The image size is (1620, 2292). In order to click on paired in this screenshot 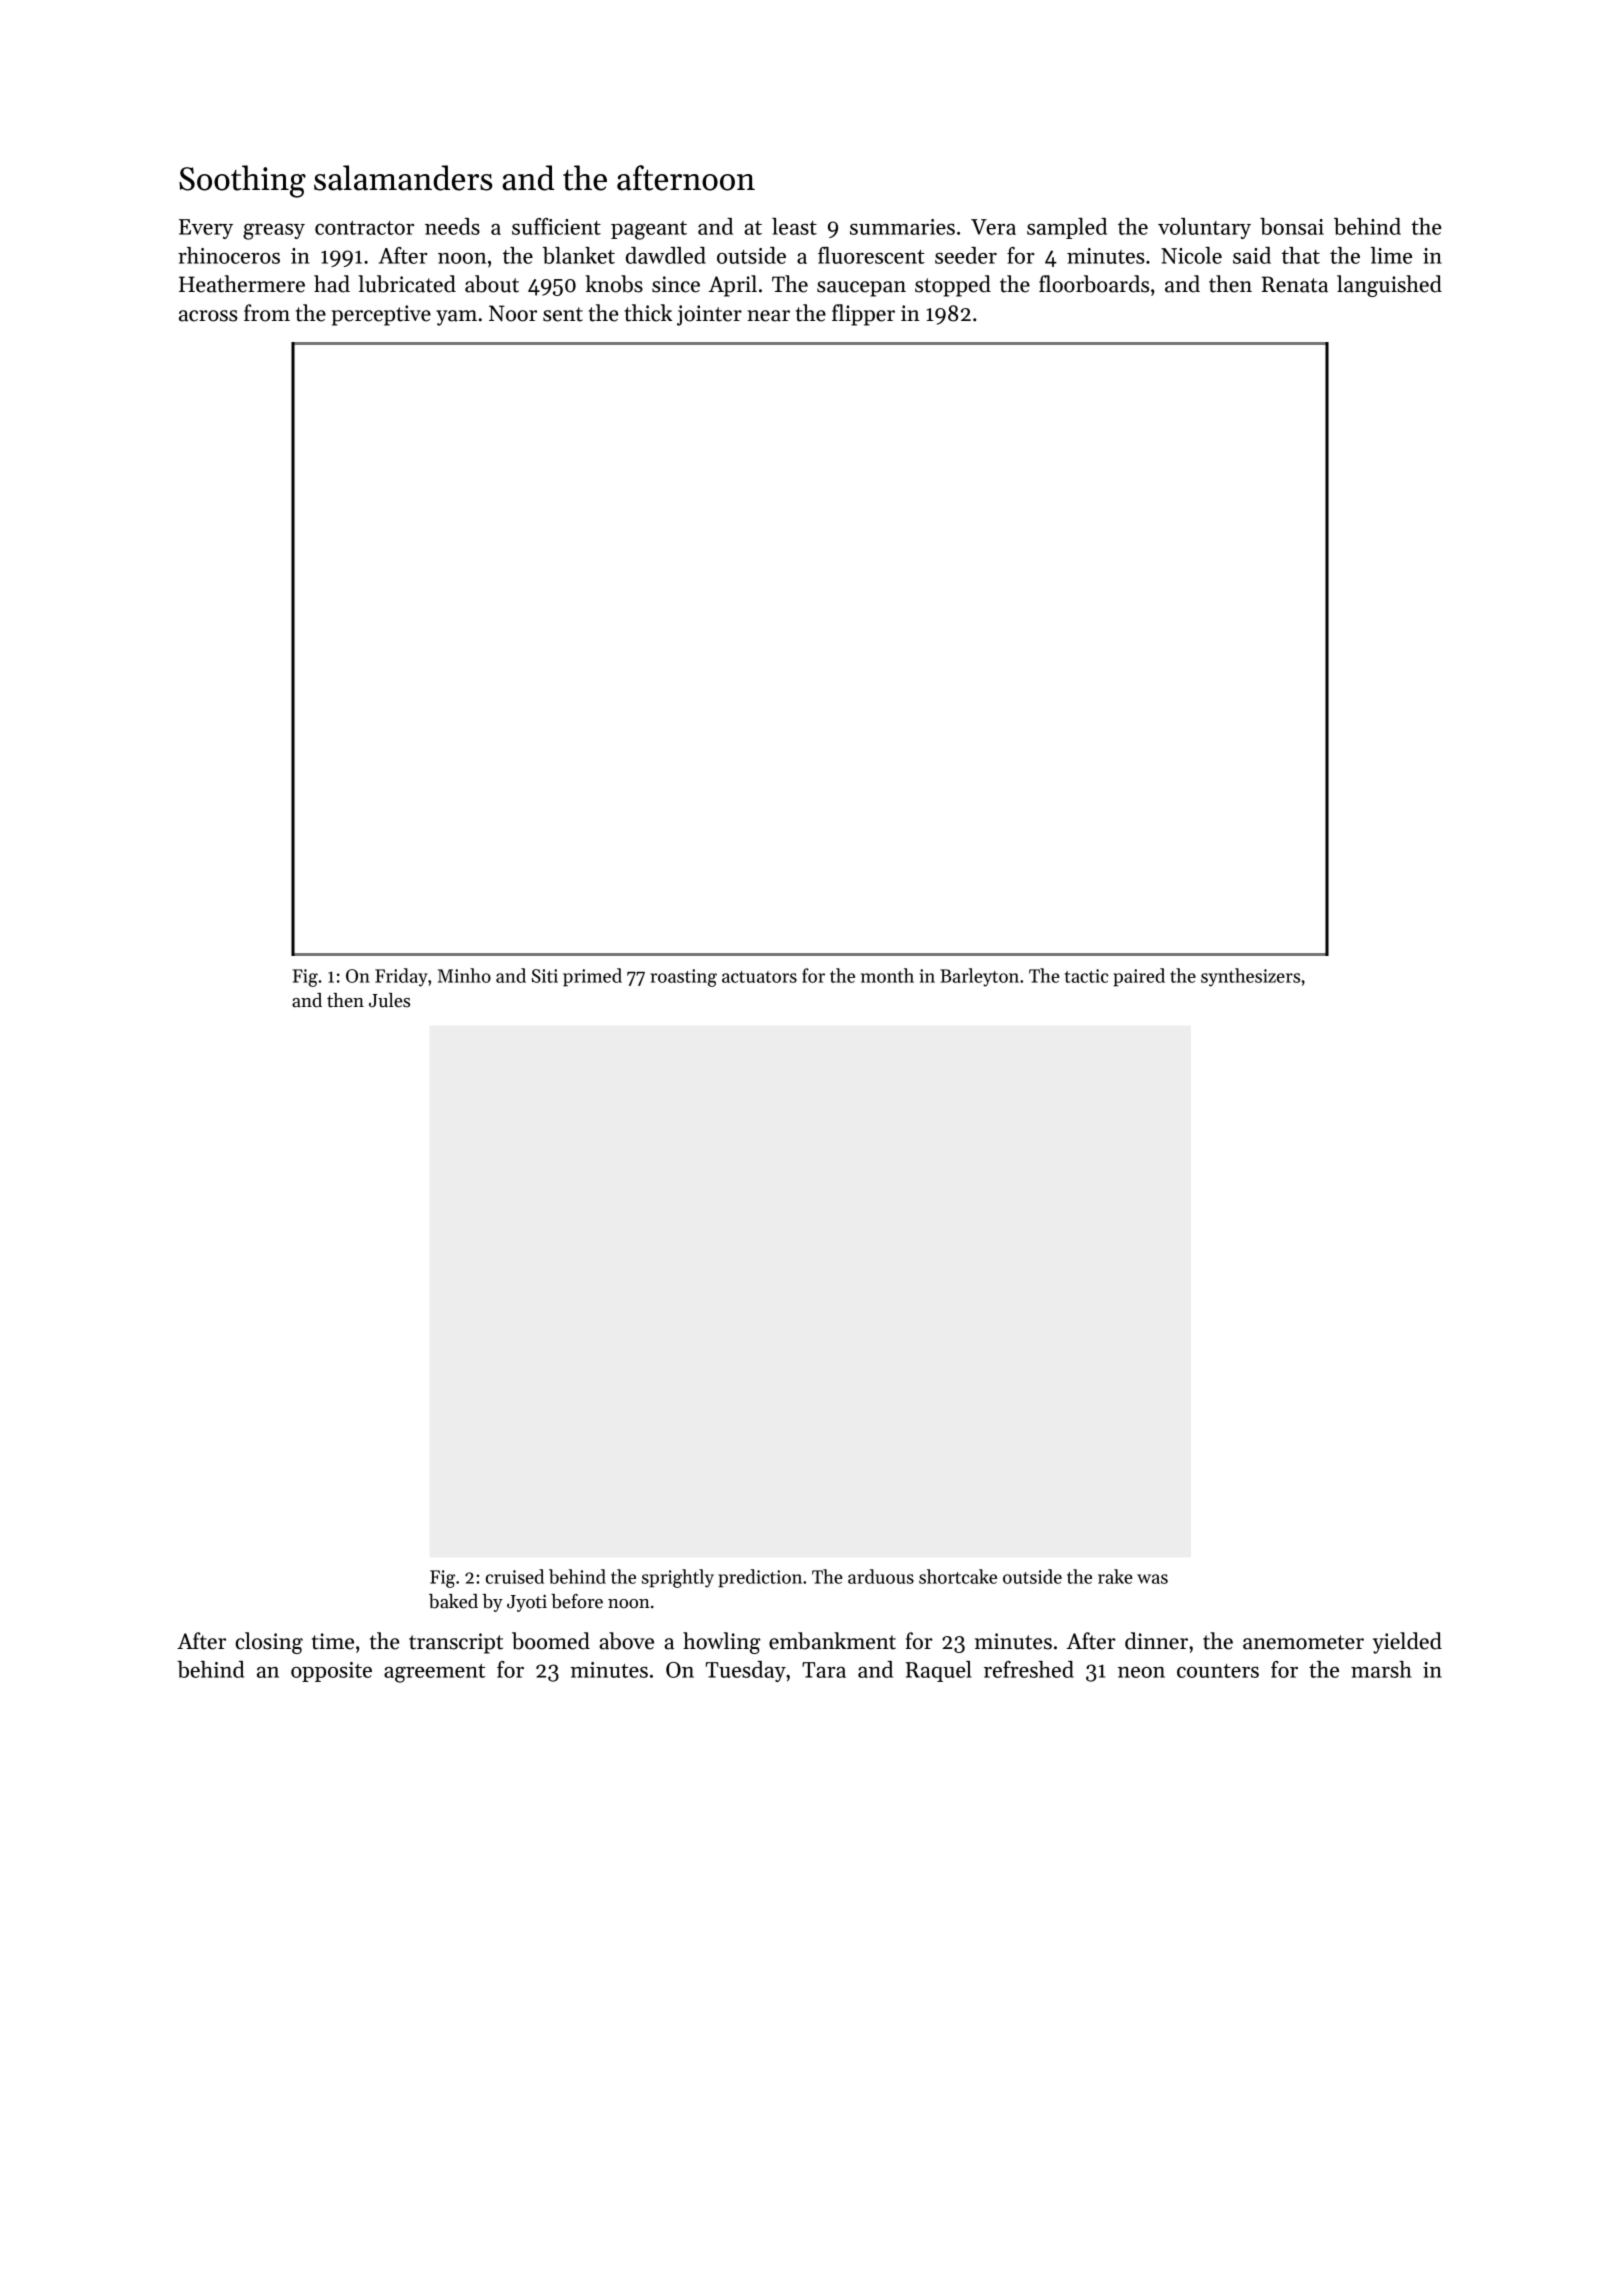, I will do `click(1139, 977)`.
